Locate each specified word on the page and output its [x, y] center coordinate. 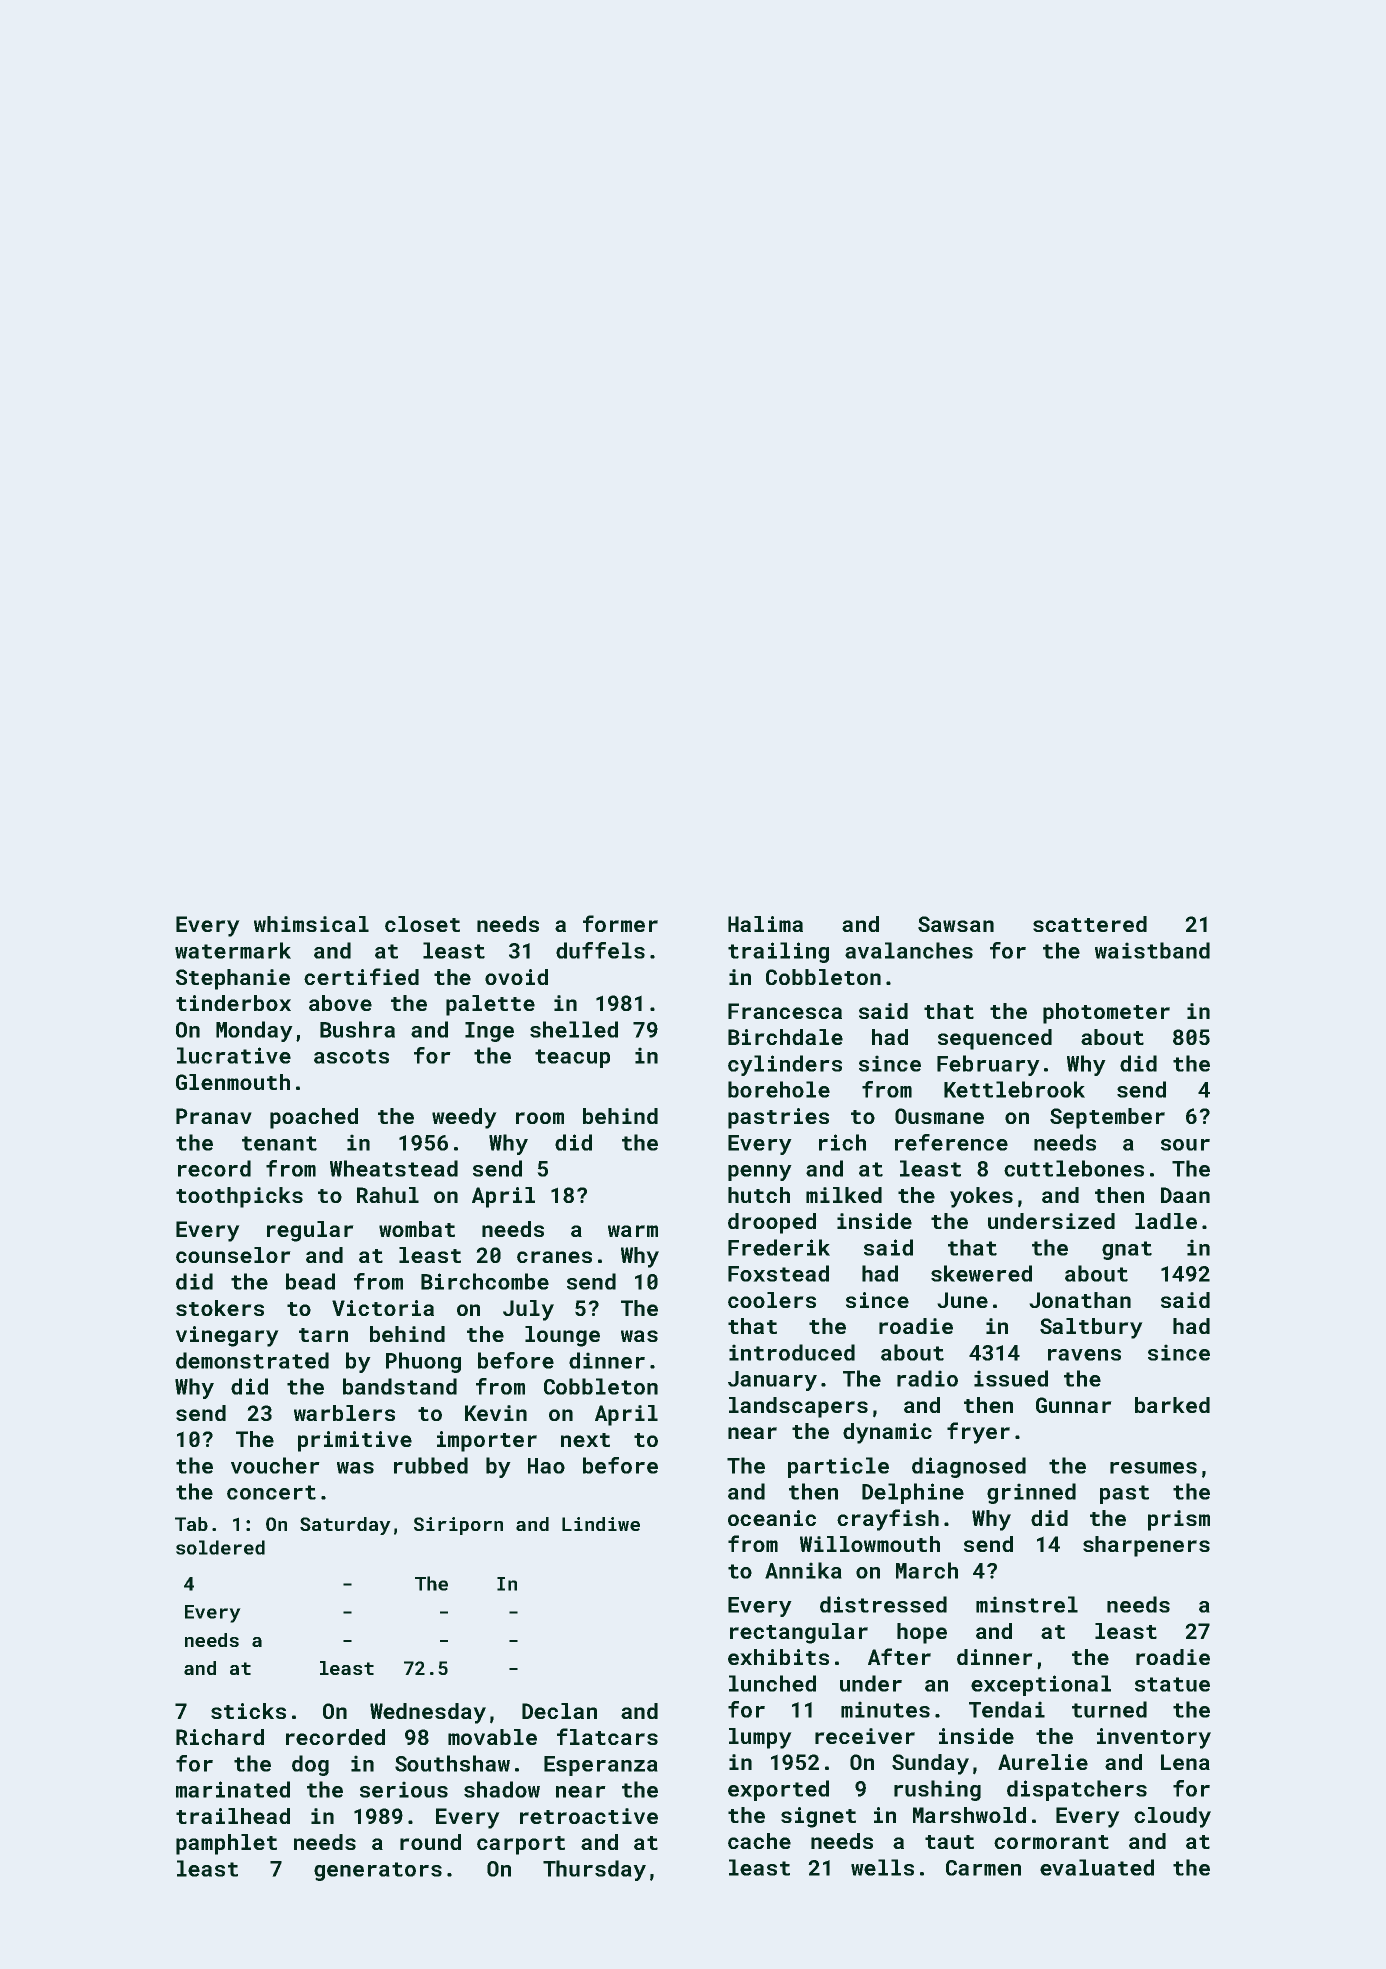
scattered [1090, 924]
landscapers [798, 1407]
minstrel [1027, 1604]
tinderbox [233, 1003]
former [620, 923]
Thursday [594, 1870]
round [430, 1842]
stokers [220, 1308]
